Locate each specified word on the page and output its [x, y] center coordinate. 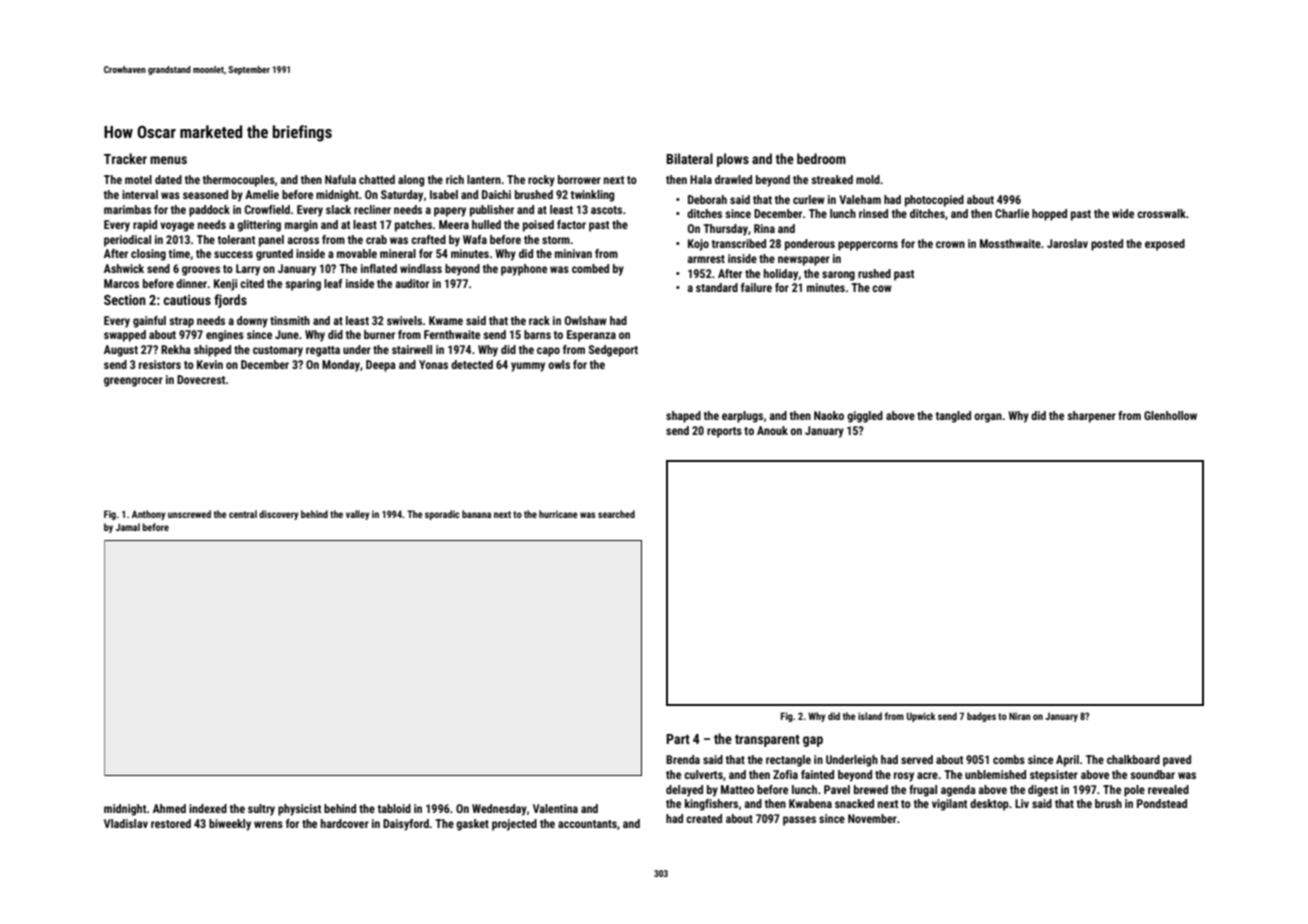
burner [379, 334]
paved [1177, 761]
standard [717, 287]
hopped [1049, 215]
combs [1009, 759]
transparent [767, 741]
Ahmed [169, 808]
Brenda [683, 759]
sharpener [1091, 417]
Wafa [475, 239]
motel [138, 179]
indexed [208, 808]
